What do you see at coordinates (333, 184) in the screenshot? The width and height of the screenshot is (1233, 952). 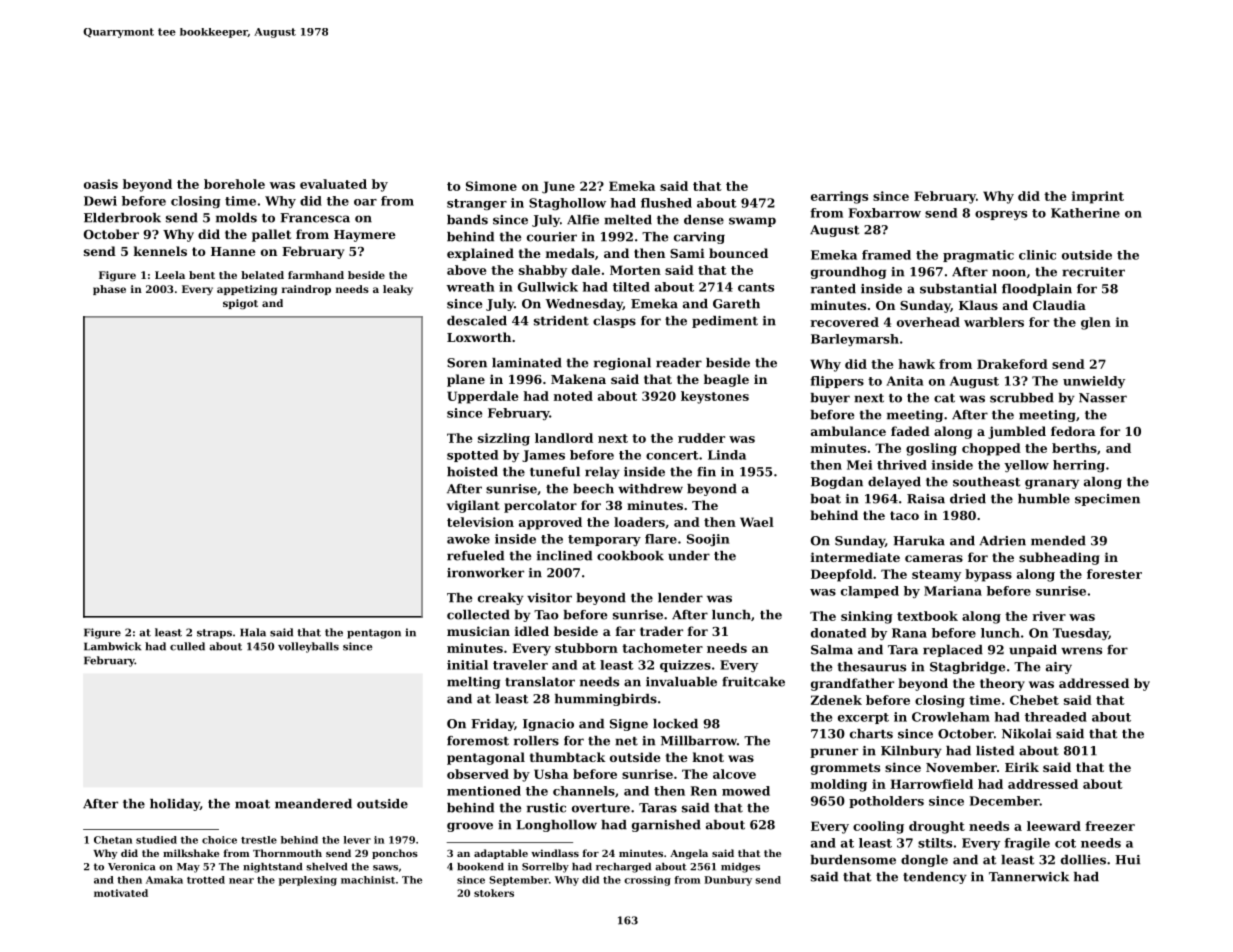 I see `evaluated` at bounding box center [333, 184].
